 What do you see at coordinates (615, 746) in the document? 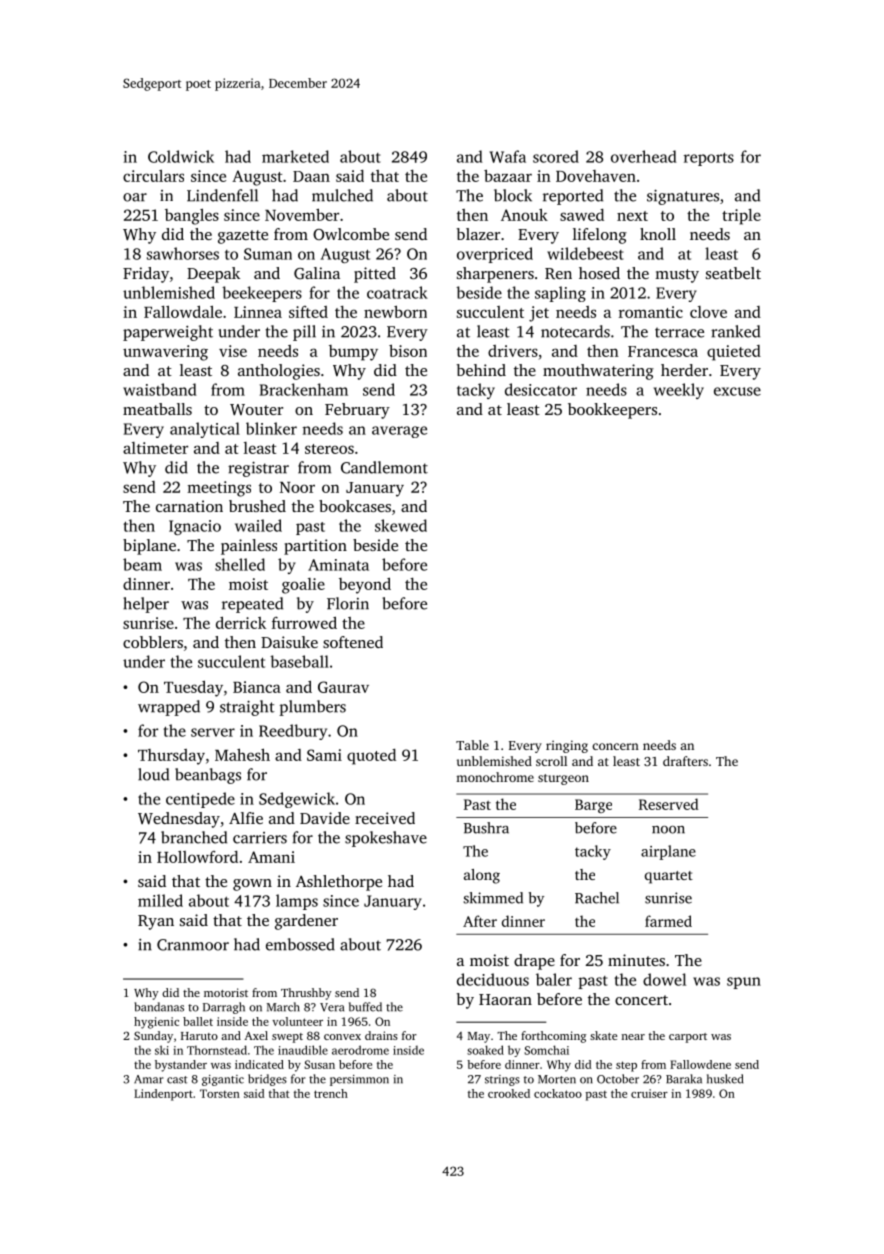
I see `concern` at bounding box center [615, 746].
